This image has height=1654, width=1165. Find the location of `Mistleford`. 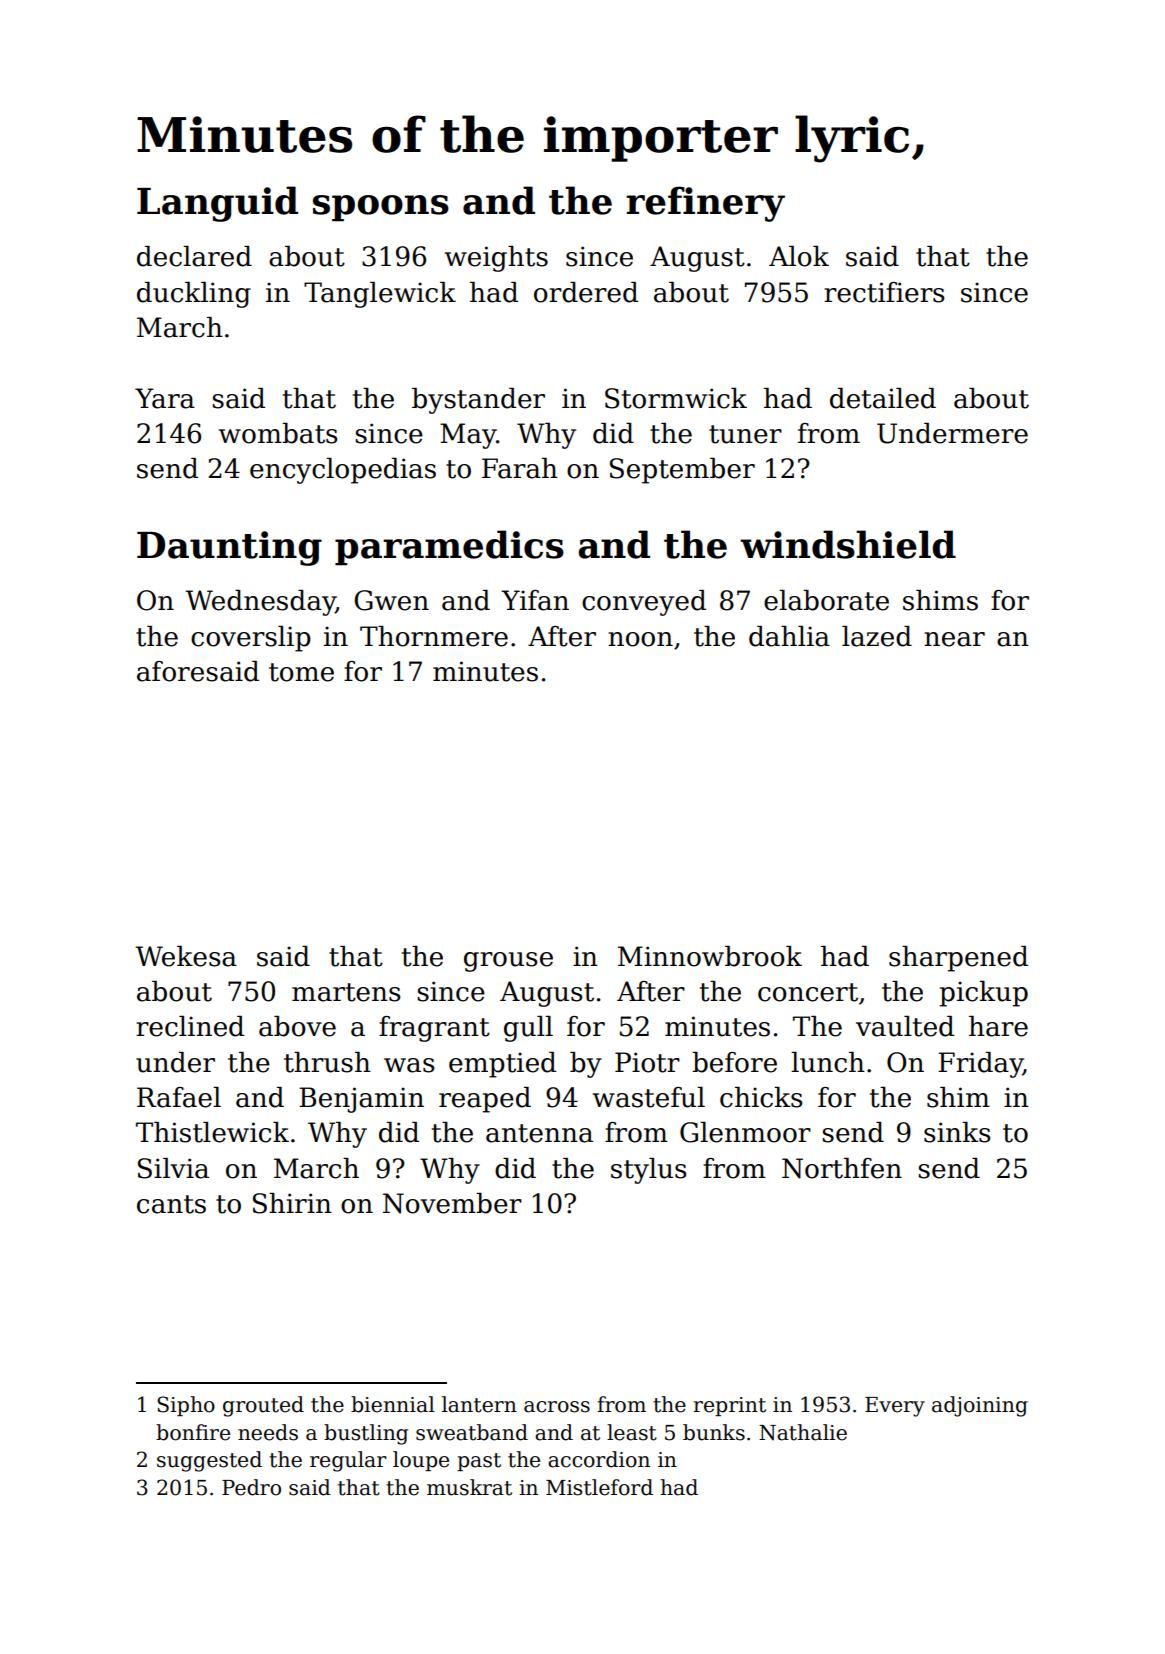

Mistleford is located at coordinates (599, 1487).
